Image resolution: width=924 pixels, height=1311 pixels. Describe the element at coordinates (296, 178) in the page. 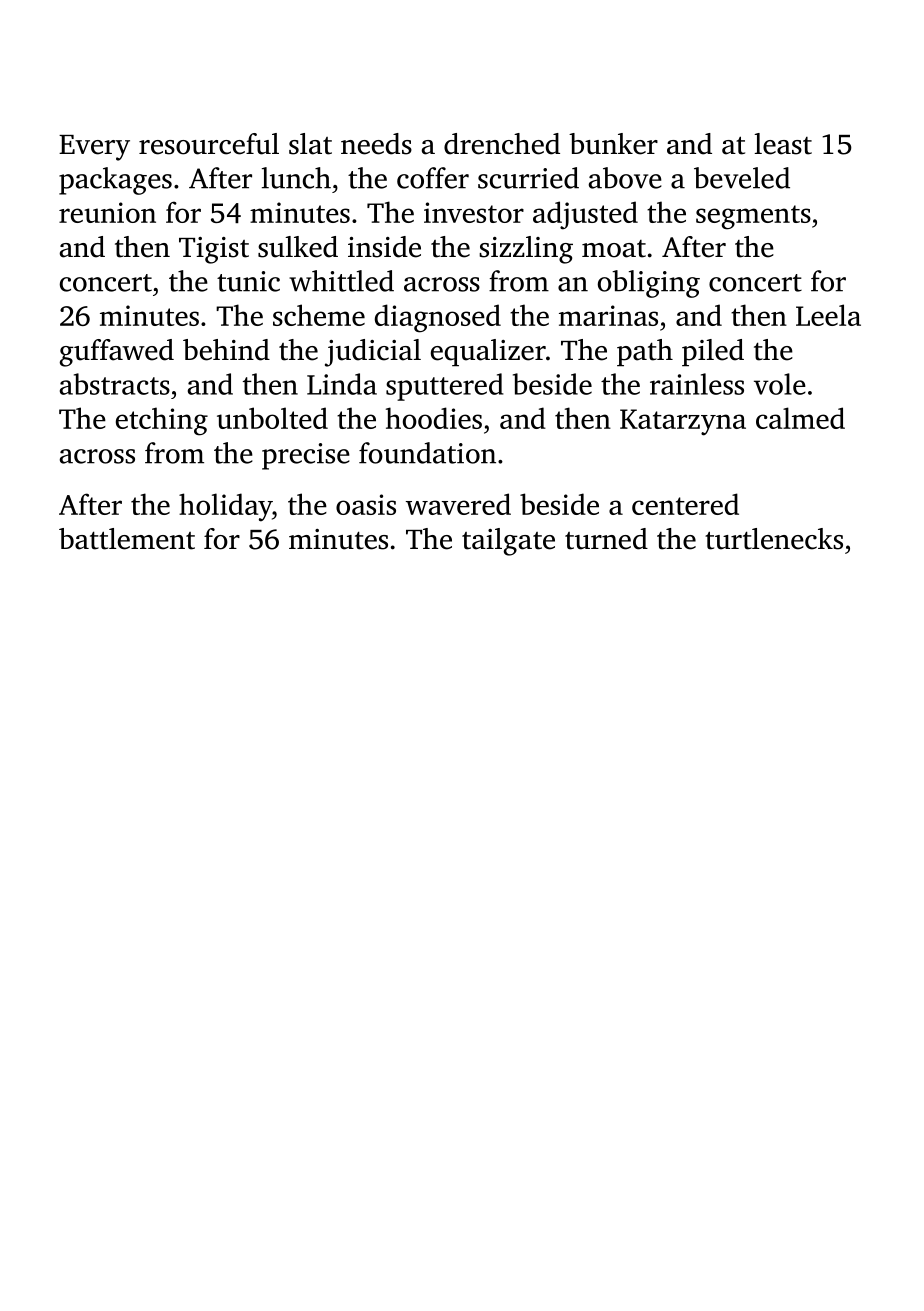

I see `lunch` at that location.
